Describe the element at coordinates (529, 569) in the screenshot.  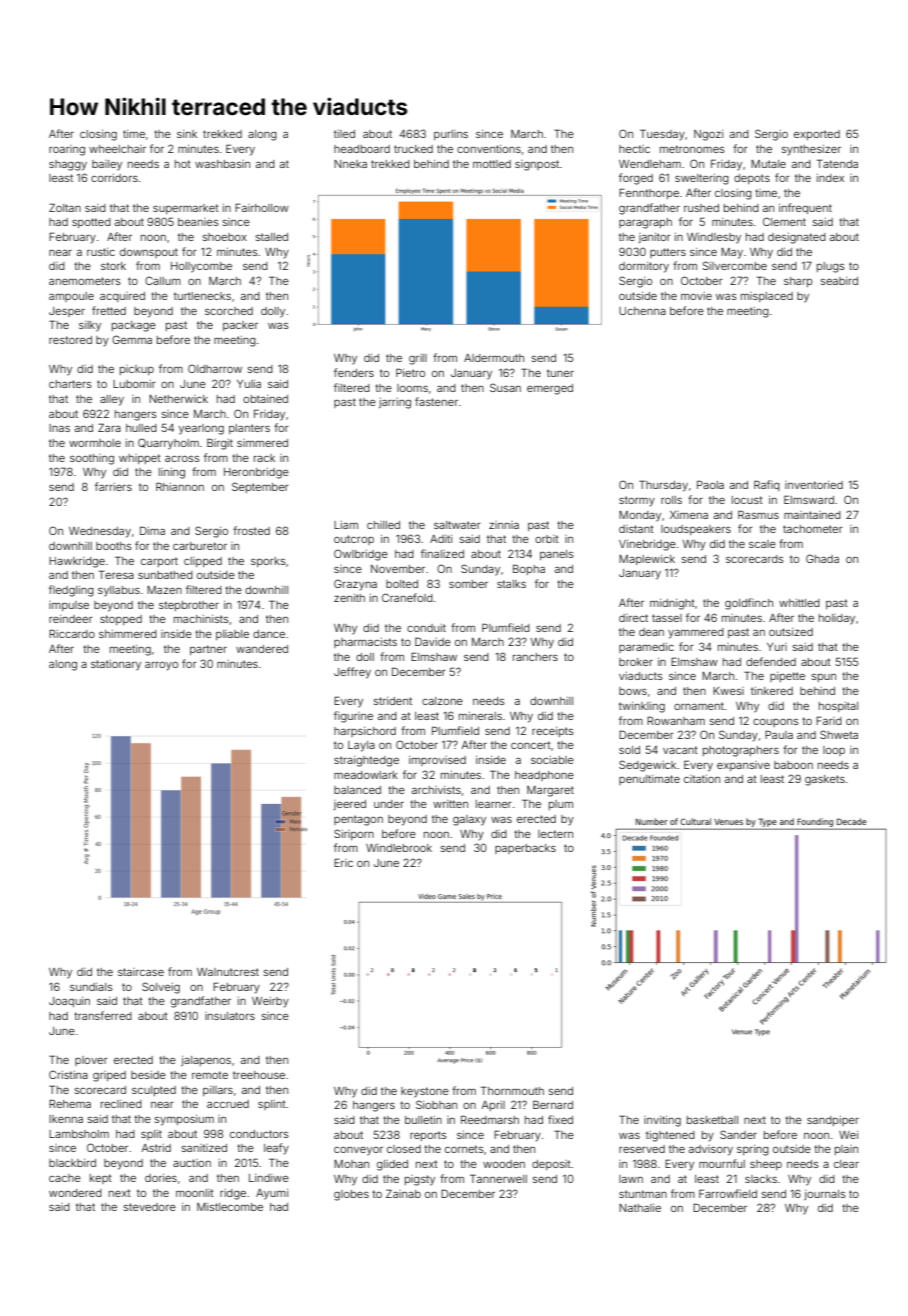
I see `Bopha` at that location.
